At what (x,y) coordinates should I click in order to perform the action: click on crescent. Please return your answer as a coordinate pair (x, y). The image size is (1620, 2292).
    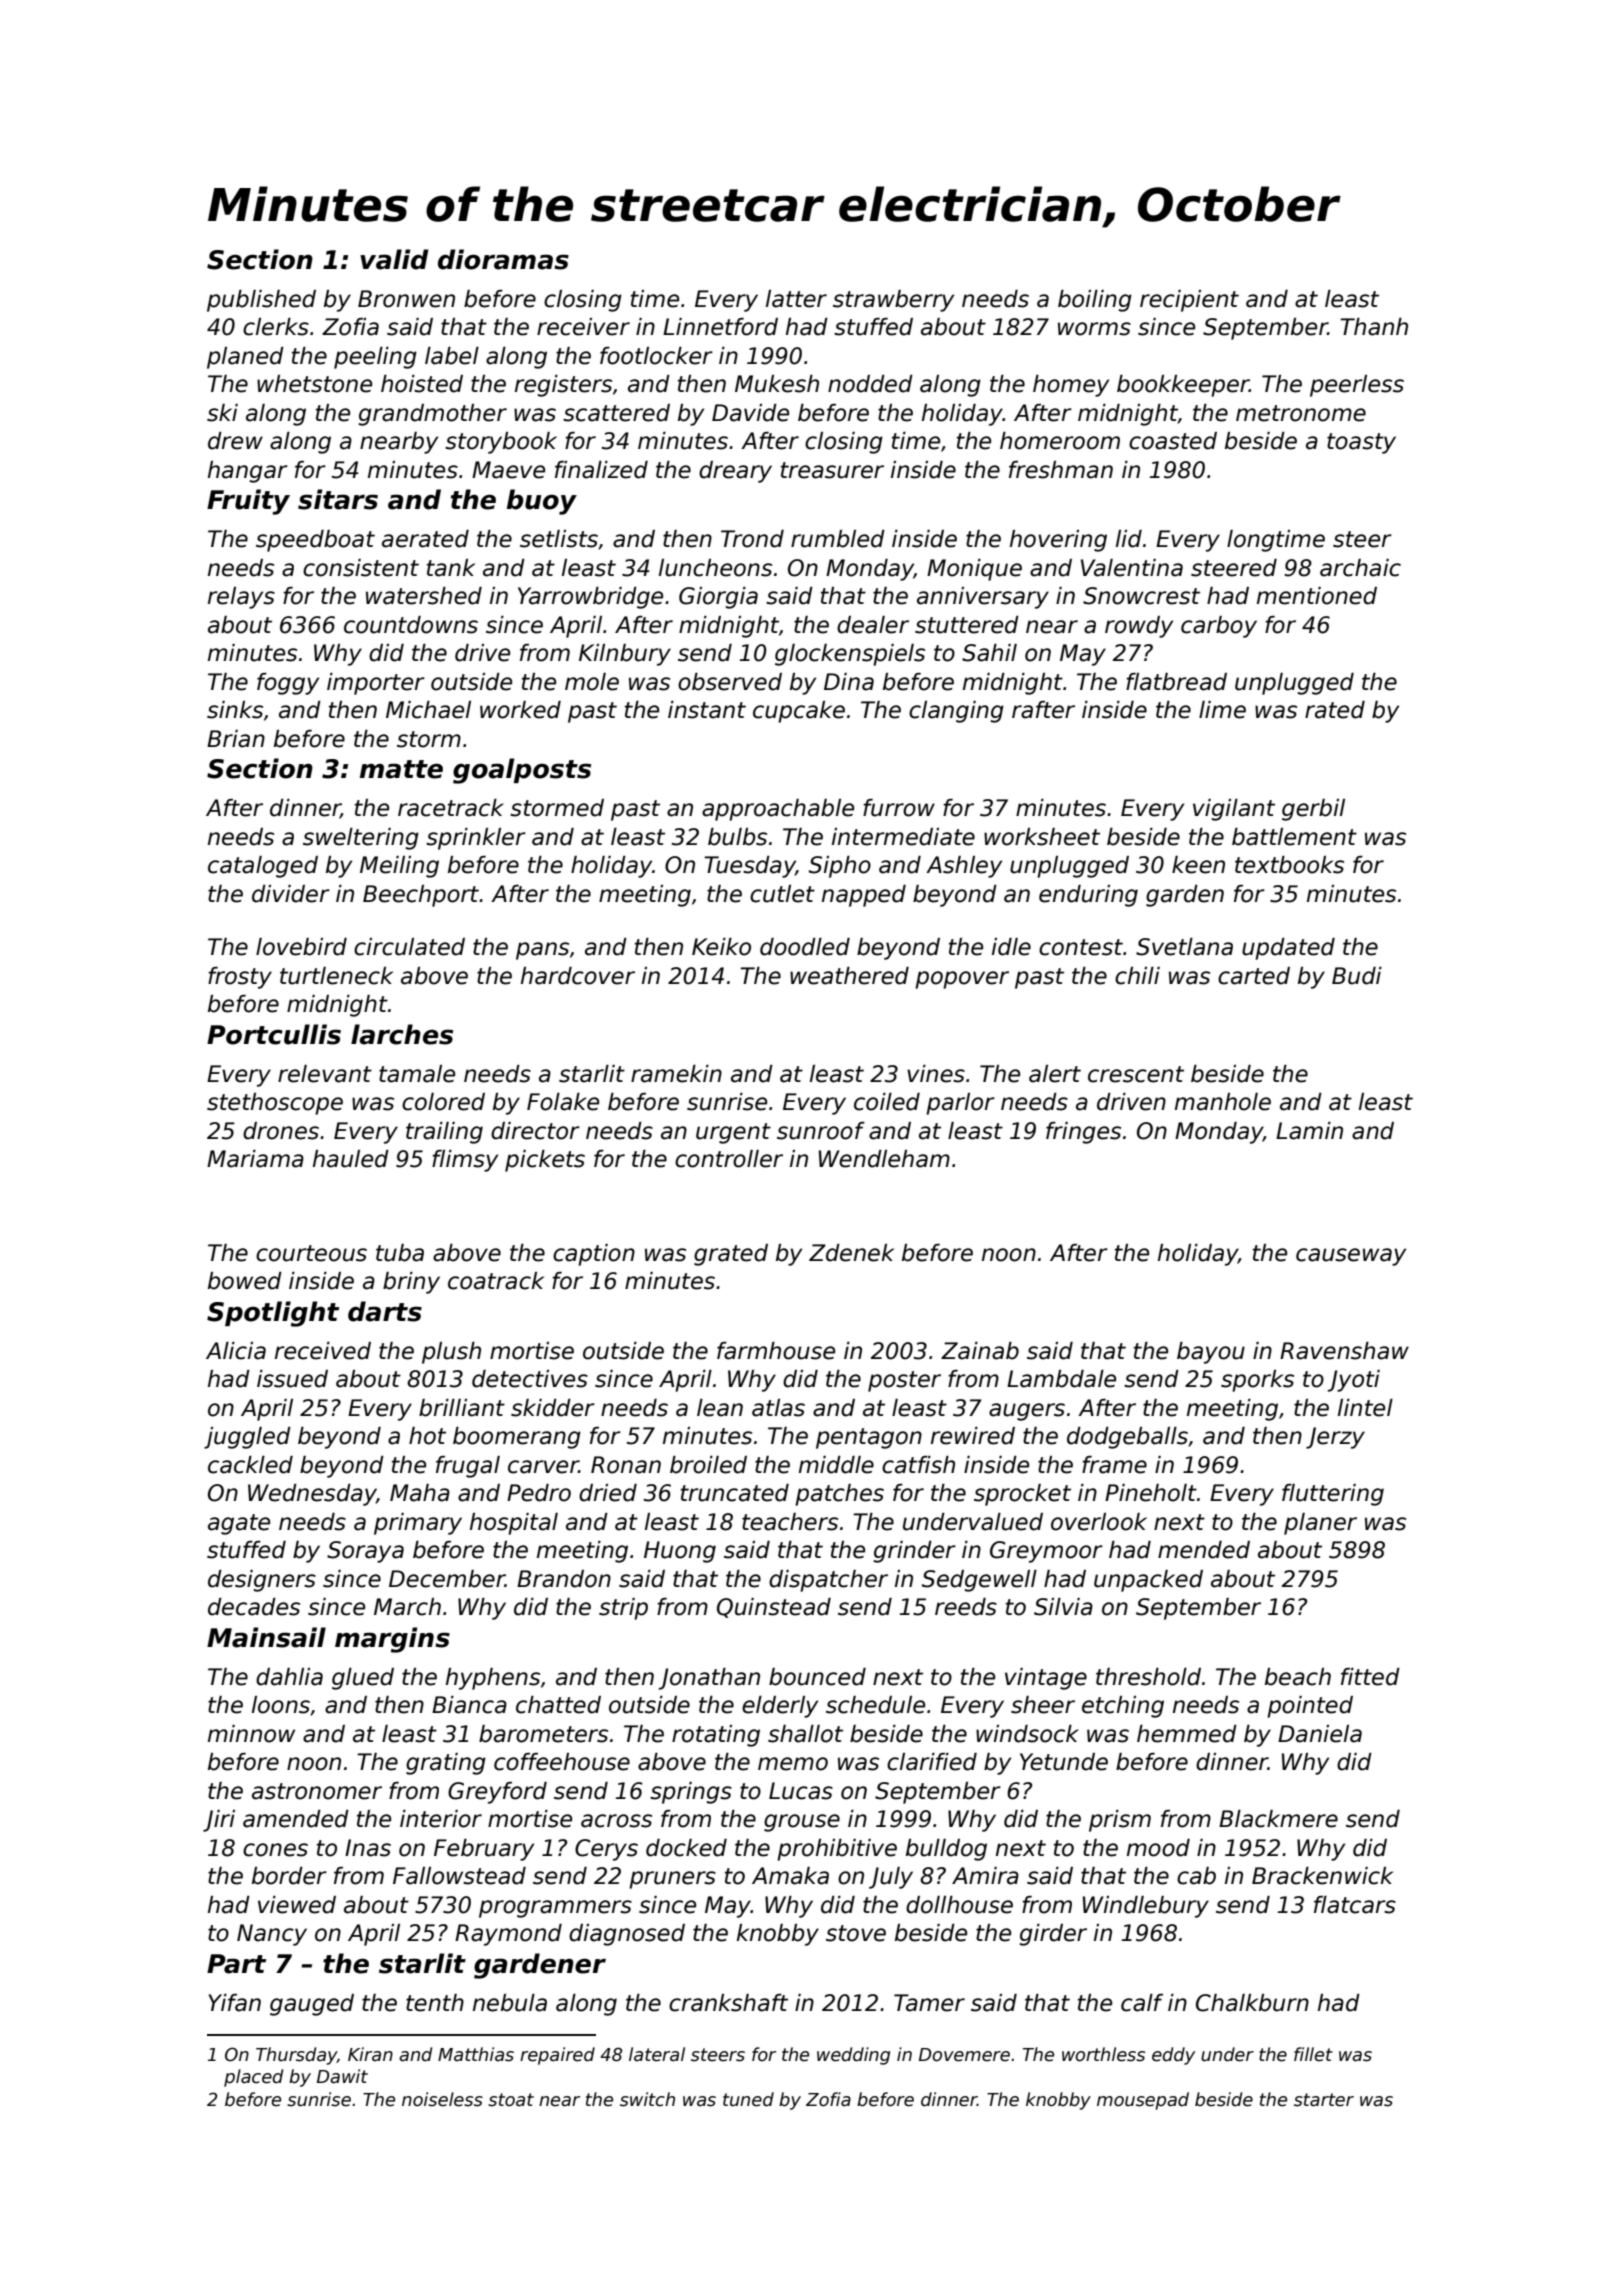
    Looking at the image, I should click on (1136, 1074).
